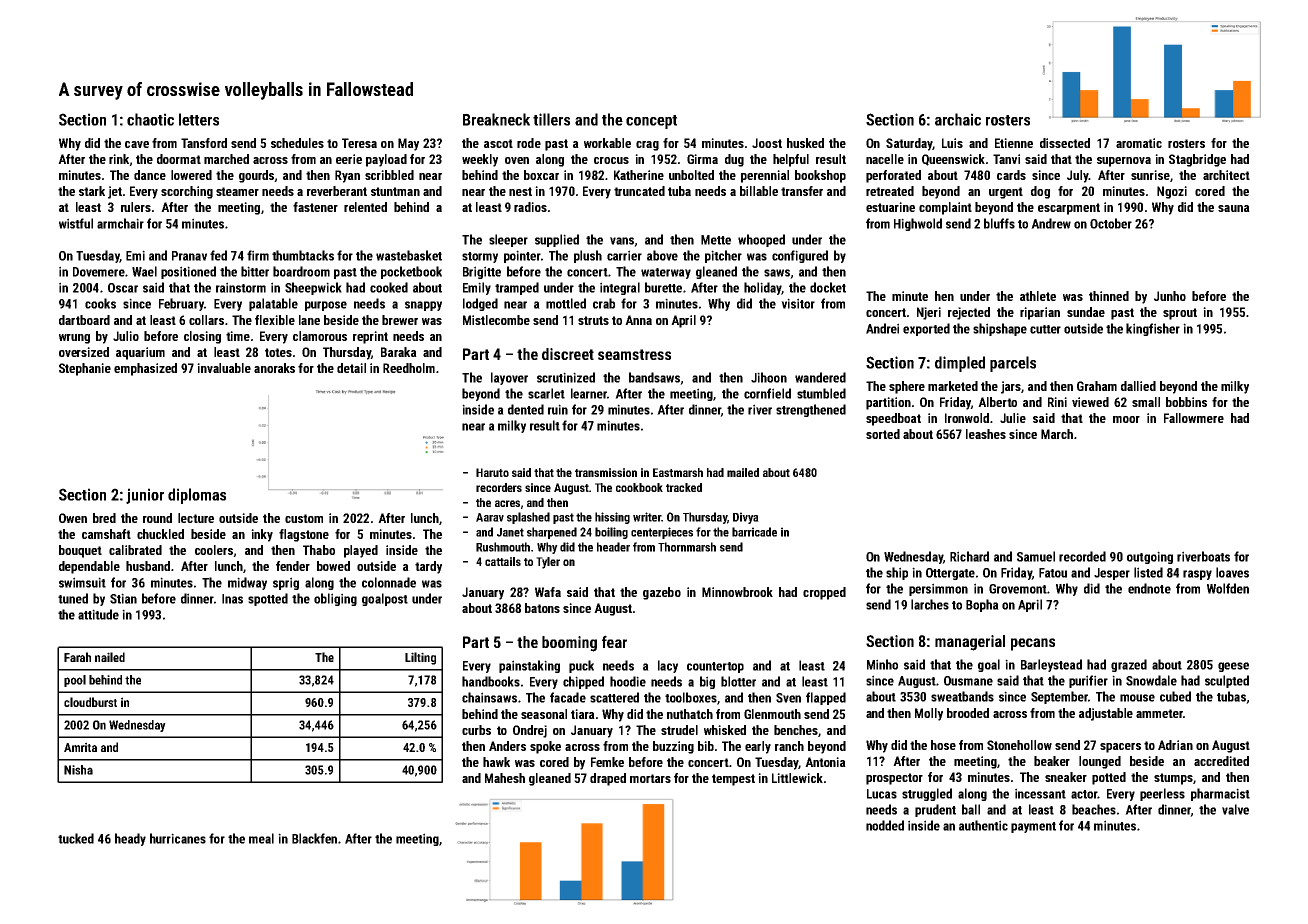 Image resolution: width=1308 pixels, height=924 pixels. What do you see at coordinates (1232, 572) in the page?
I see `loaves` at bounding box center [1232, 572].
